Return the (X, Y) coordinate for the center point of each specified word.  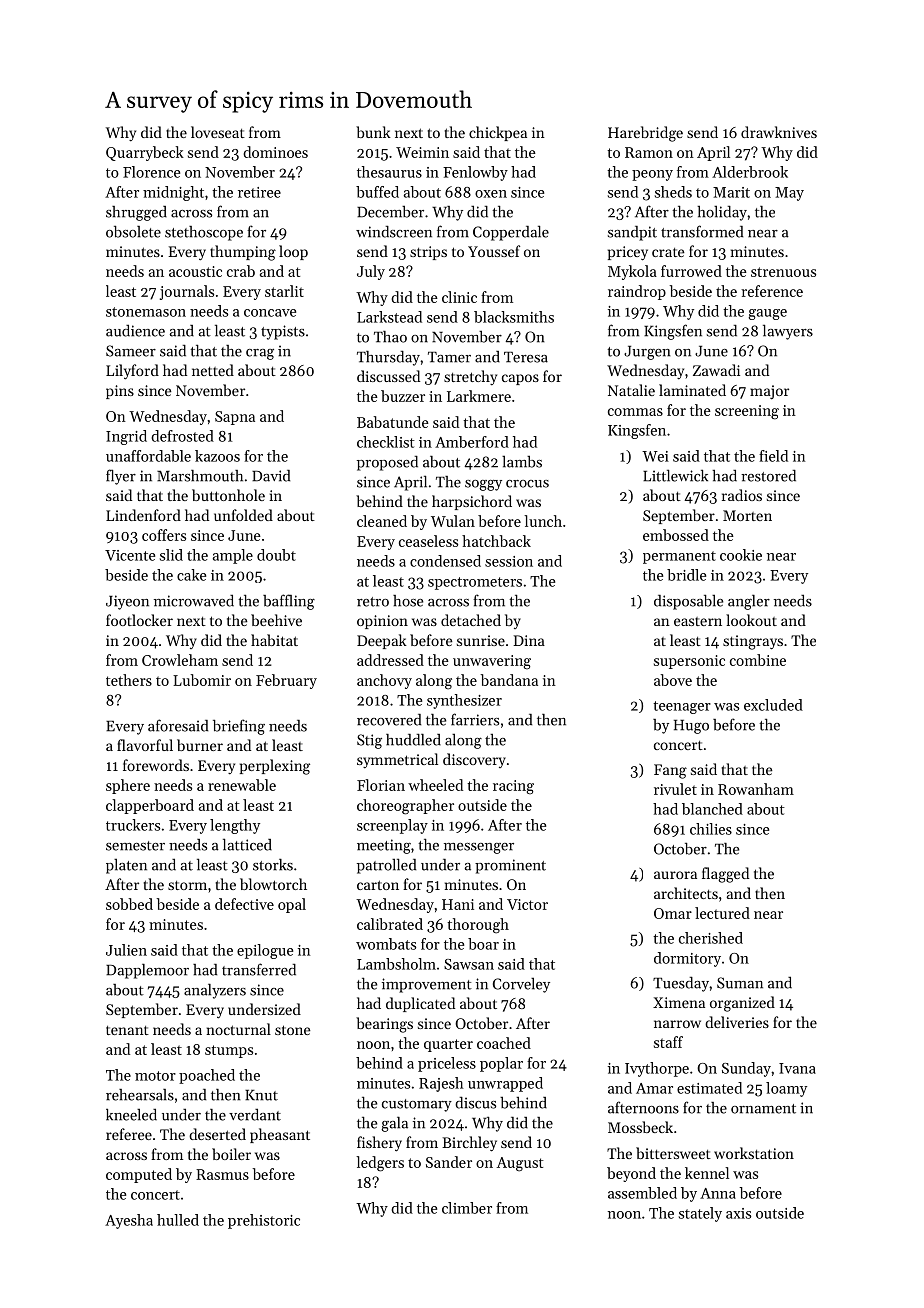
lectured (722, 913)
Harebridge (645, 134)
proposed (387, 463)
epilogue (265, 951)
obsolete (133, 232)
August (520, 1164)
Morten (747, 515)
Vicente (130, 555)
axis (738, 1213)
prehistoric (264, 1221)
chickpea (498, 133)
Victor (527, 904)
